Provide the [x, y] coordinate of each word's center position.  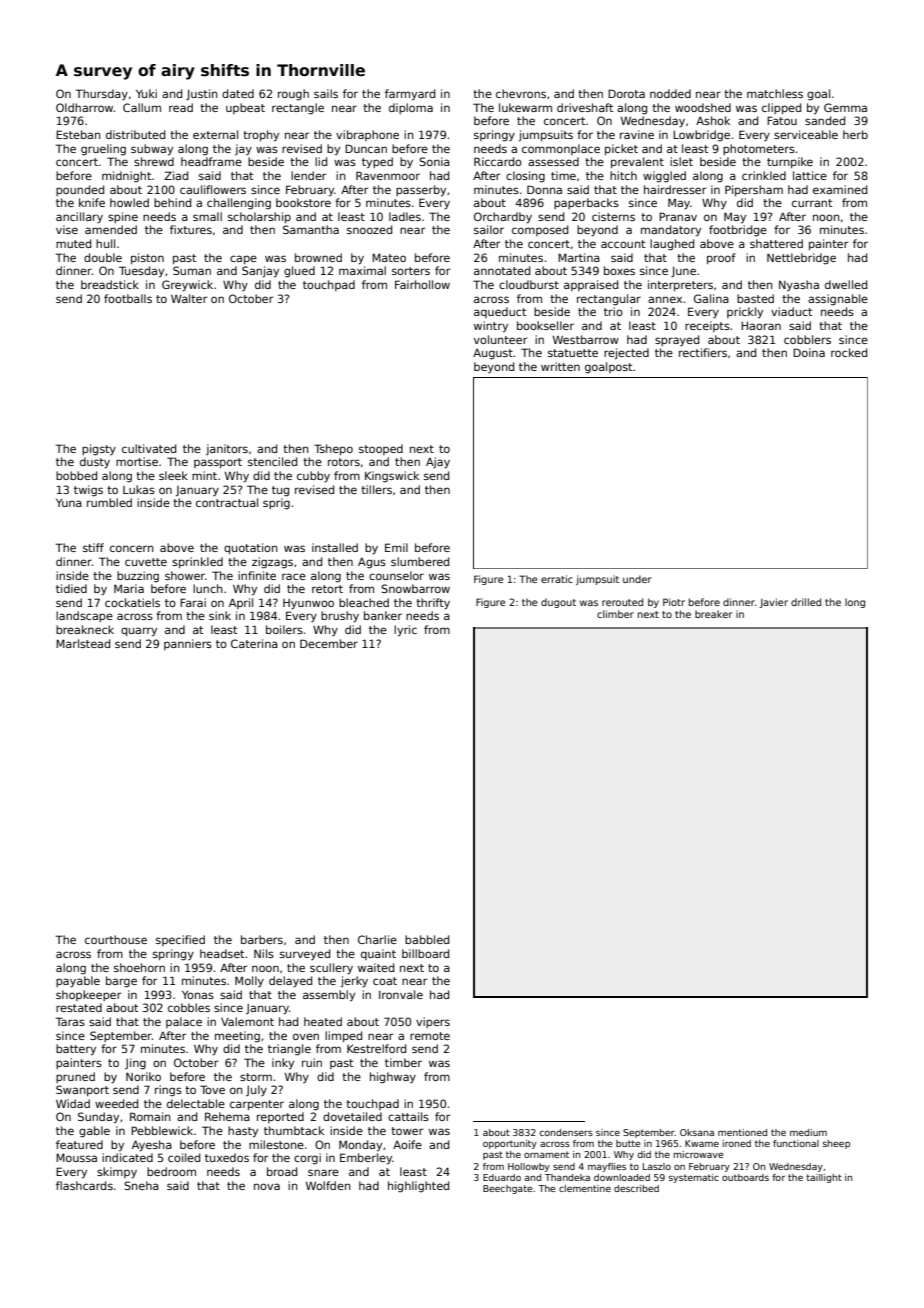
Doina [809, 352]
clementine [585, 1188]
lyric [405, 631]
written [560, 366]
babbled [427, 939]
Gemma [845, 107]
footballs [128, 298]
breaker [714, 614]
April [241, 603]
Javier [774, 603]
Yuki [146, 93]
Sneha [141, 1185]
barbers [262, 939]
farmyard [410, 95]
